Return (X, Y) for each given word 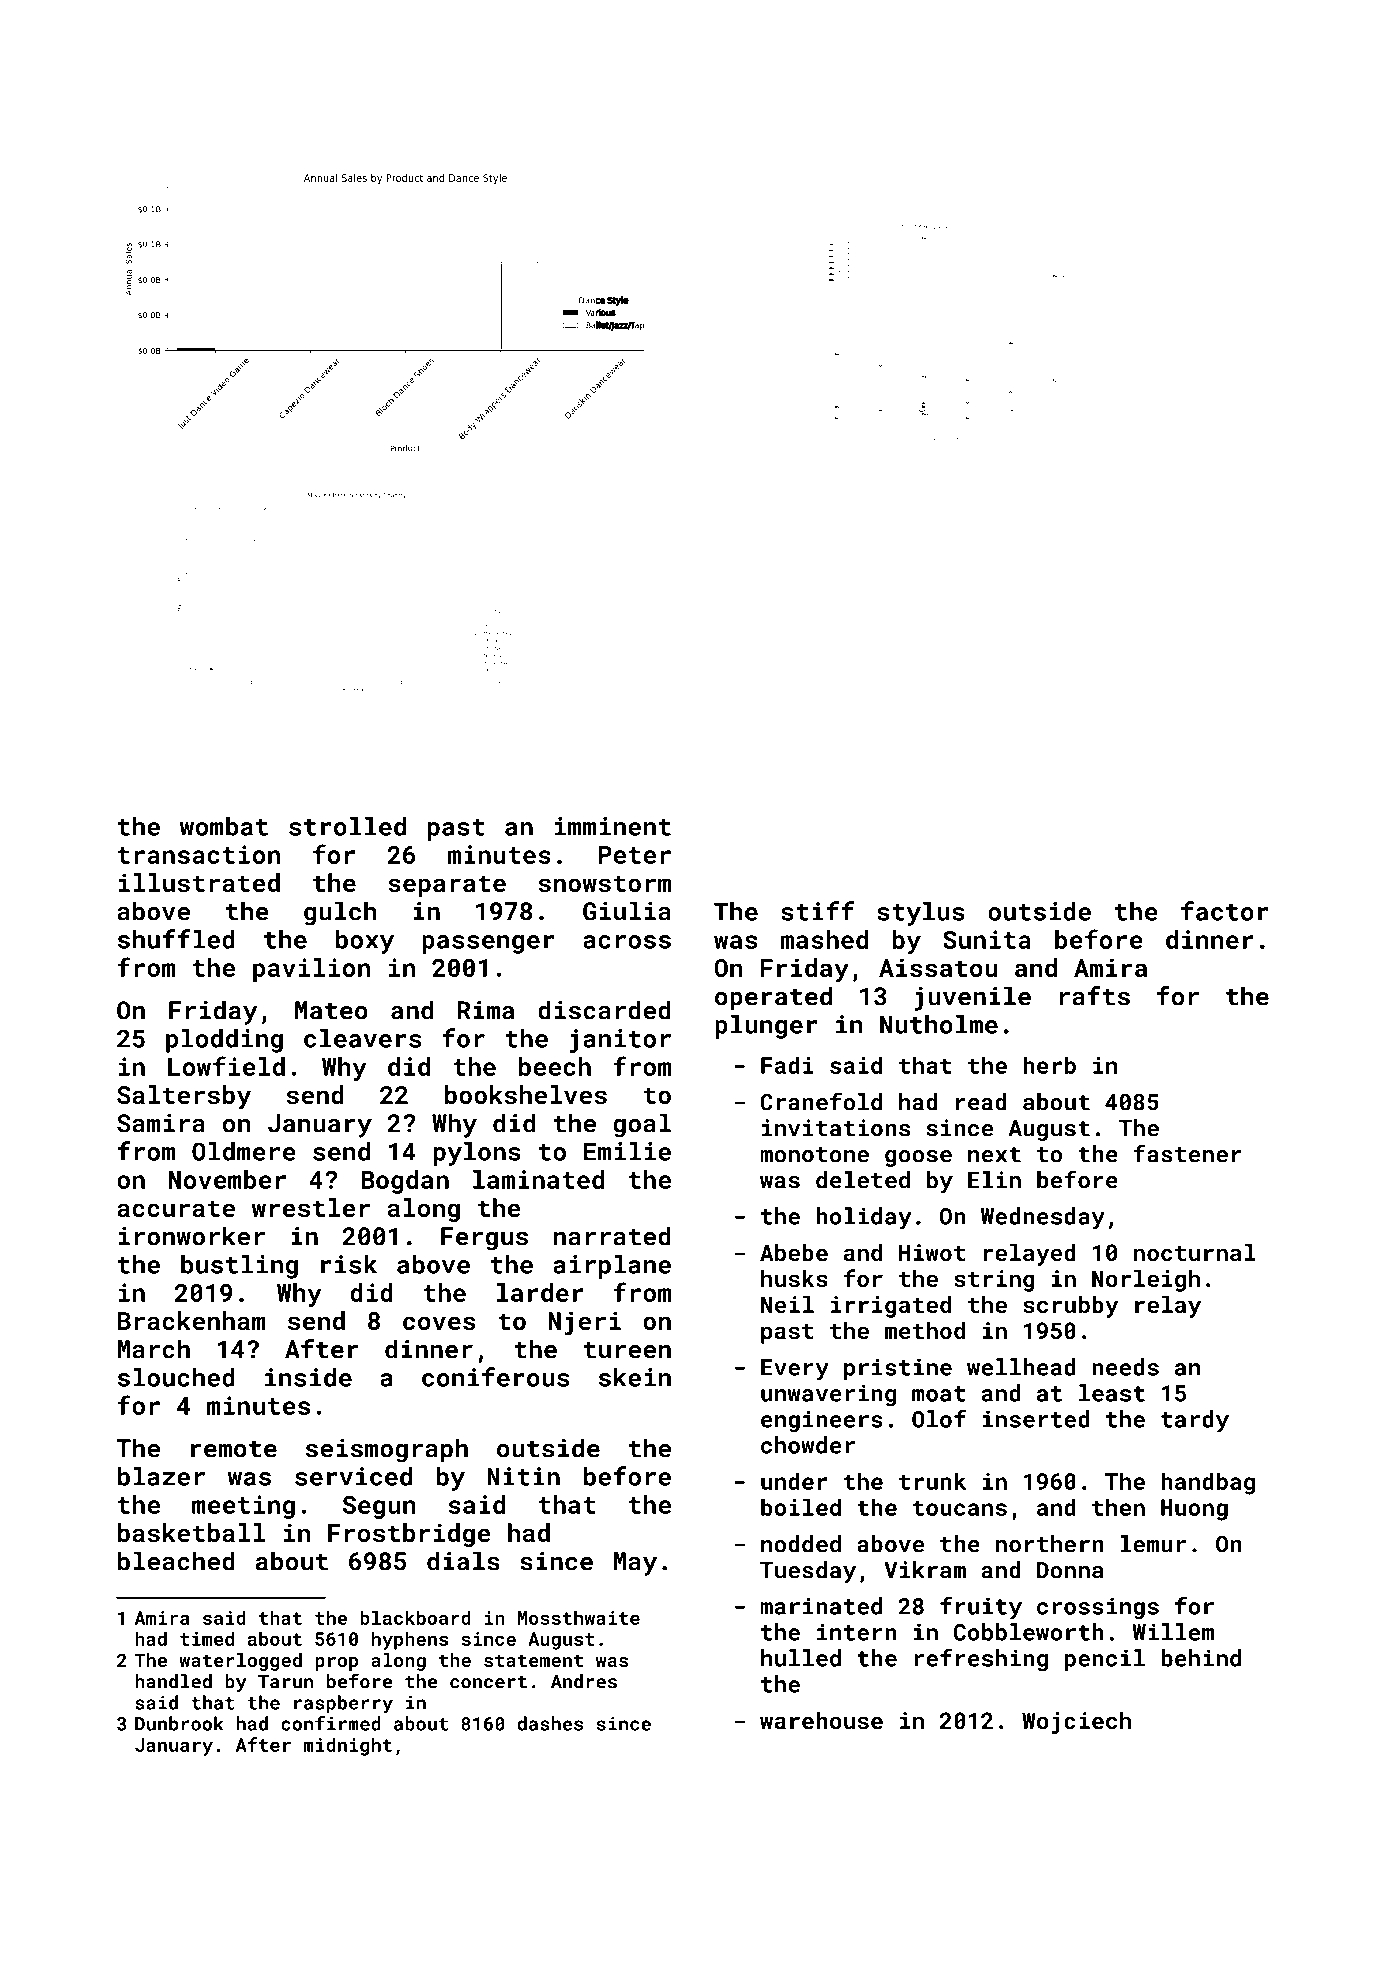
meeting (243, 1507)
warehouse (821, 1720)
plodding (224, 1041)
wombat (224, 826)
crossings (1098, 1608)
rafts (1095, 996)
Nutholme (939, 1024)
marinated (821, 1606)
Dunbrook (179, 1723)
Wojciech (1076, 1723)
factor (1225, 911)
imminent (613, 826)
